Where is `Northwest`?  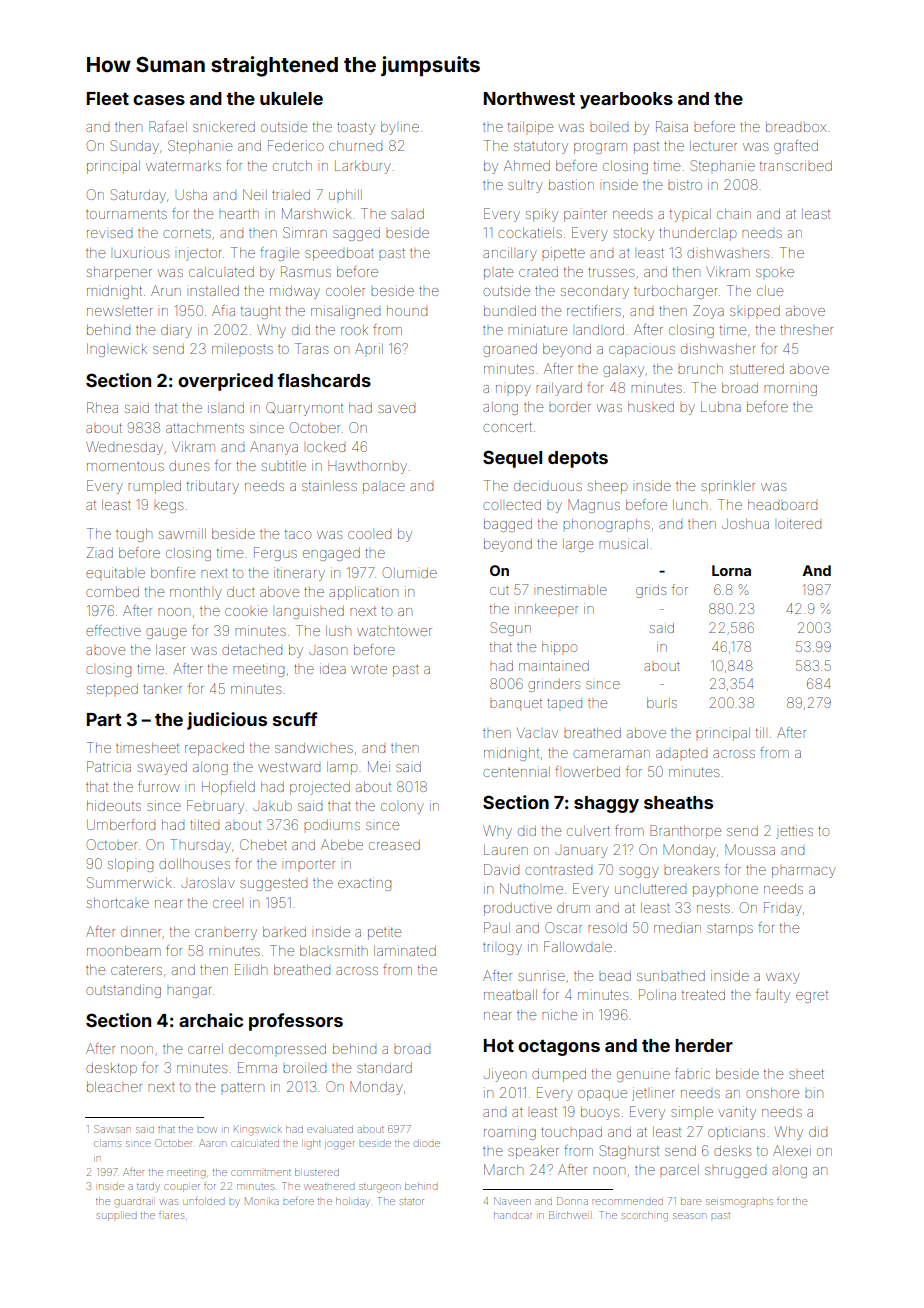 Northwest is located at coordinates (529, 98).
